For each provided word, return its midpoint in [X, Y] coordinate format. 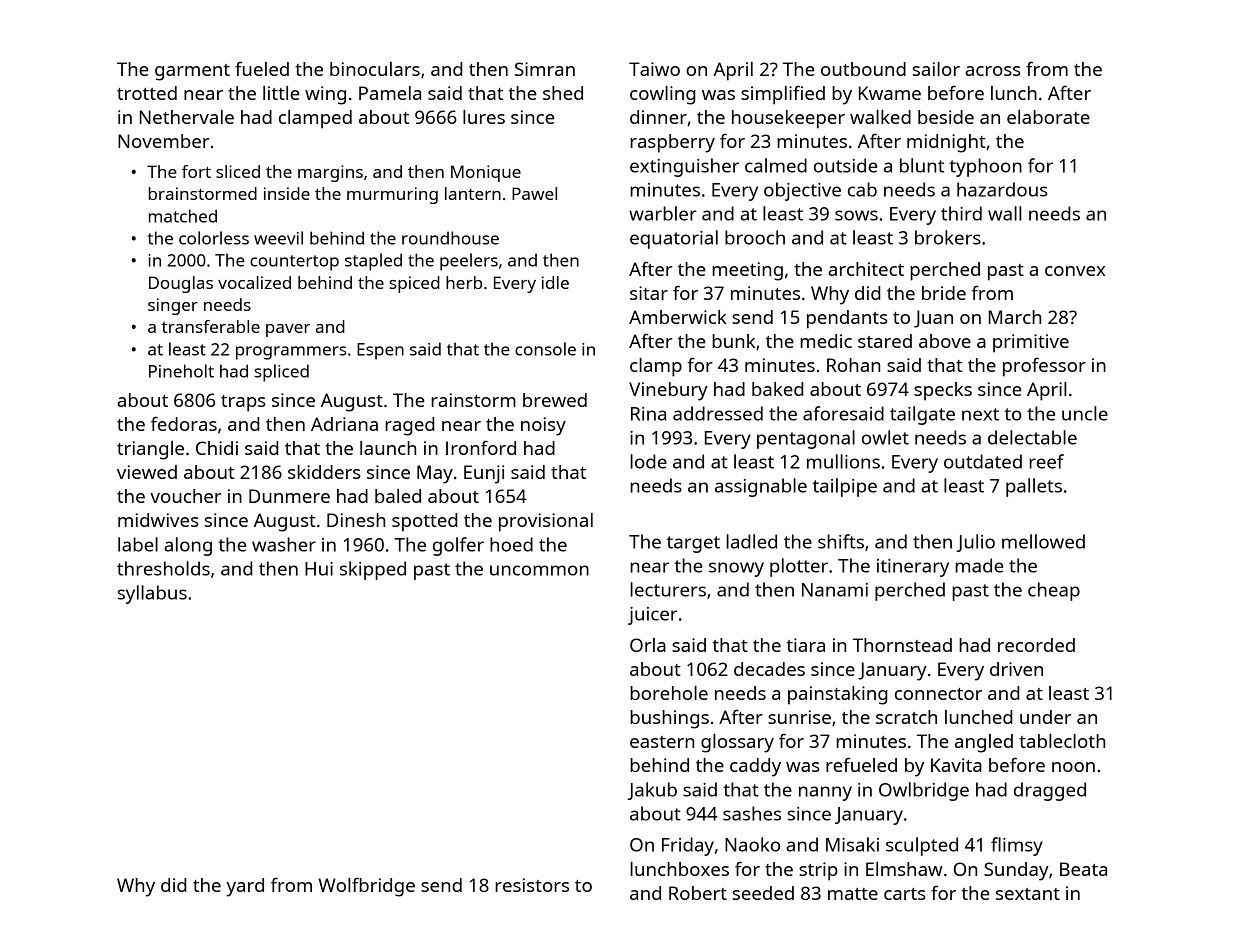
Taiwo [654, 69]
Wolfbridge [367, 887]
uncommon [539, 570]
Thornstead [902, 645]
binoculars [375, 69]
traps [243, 403]
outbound [863, 69]
